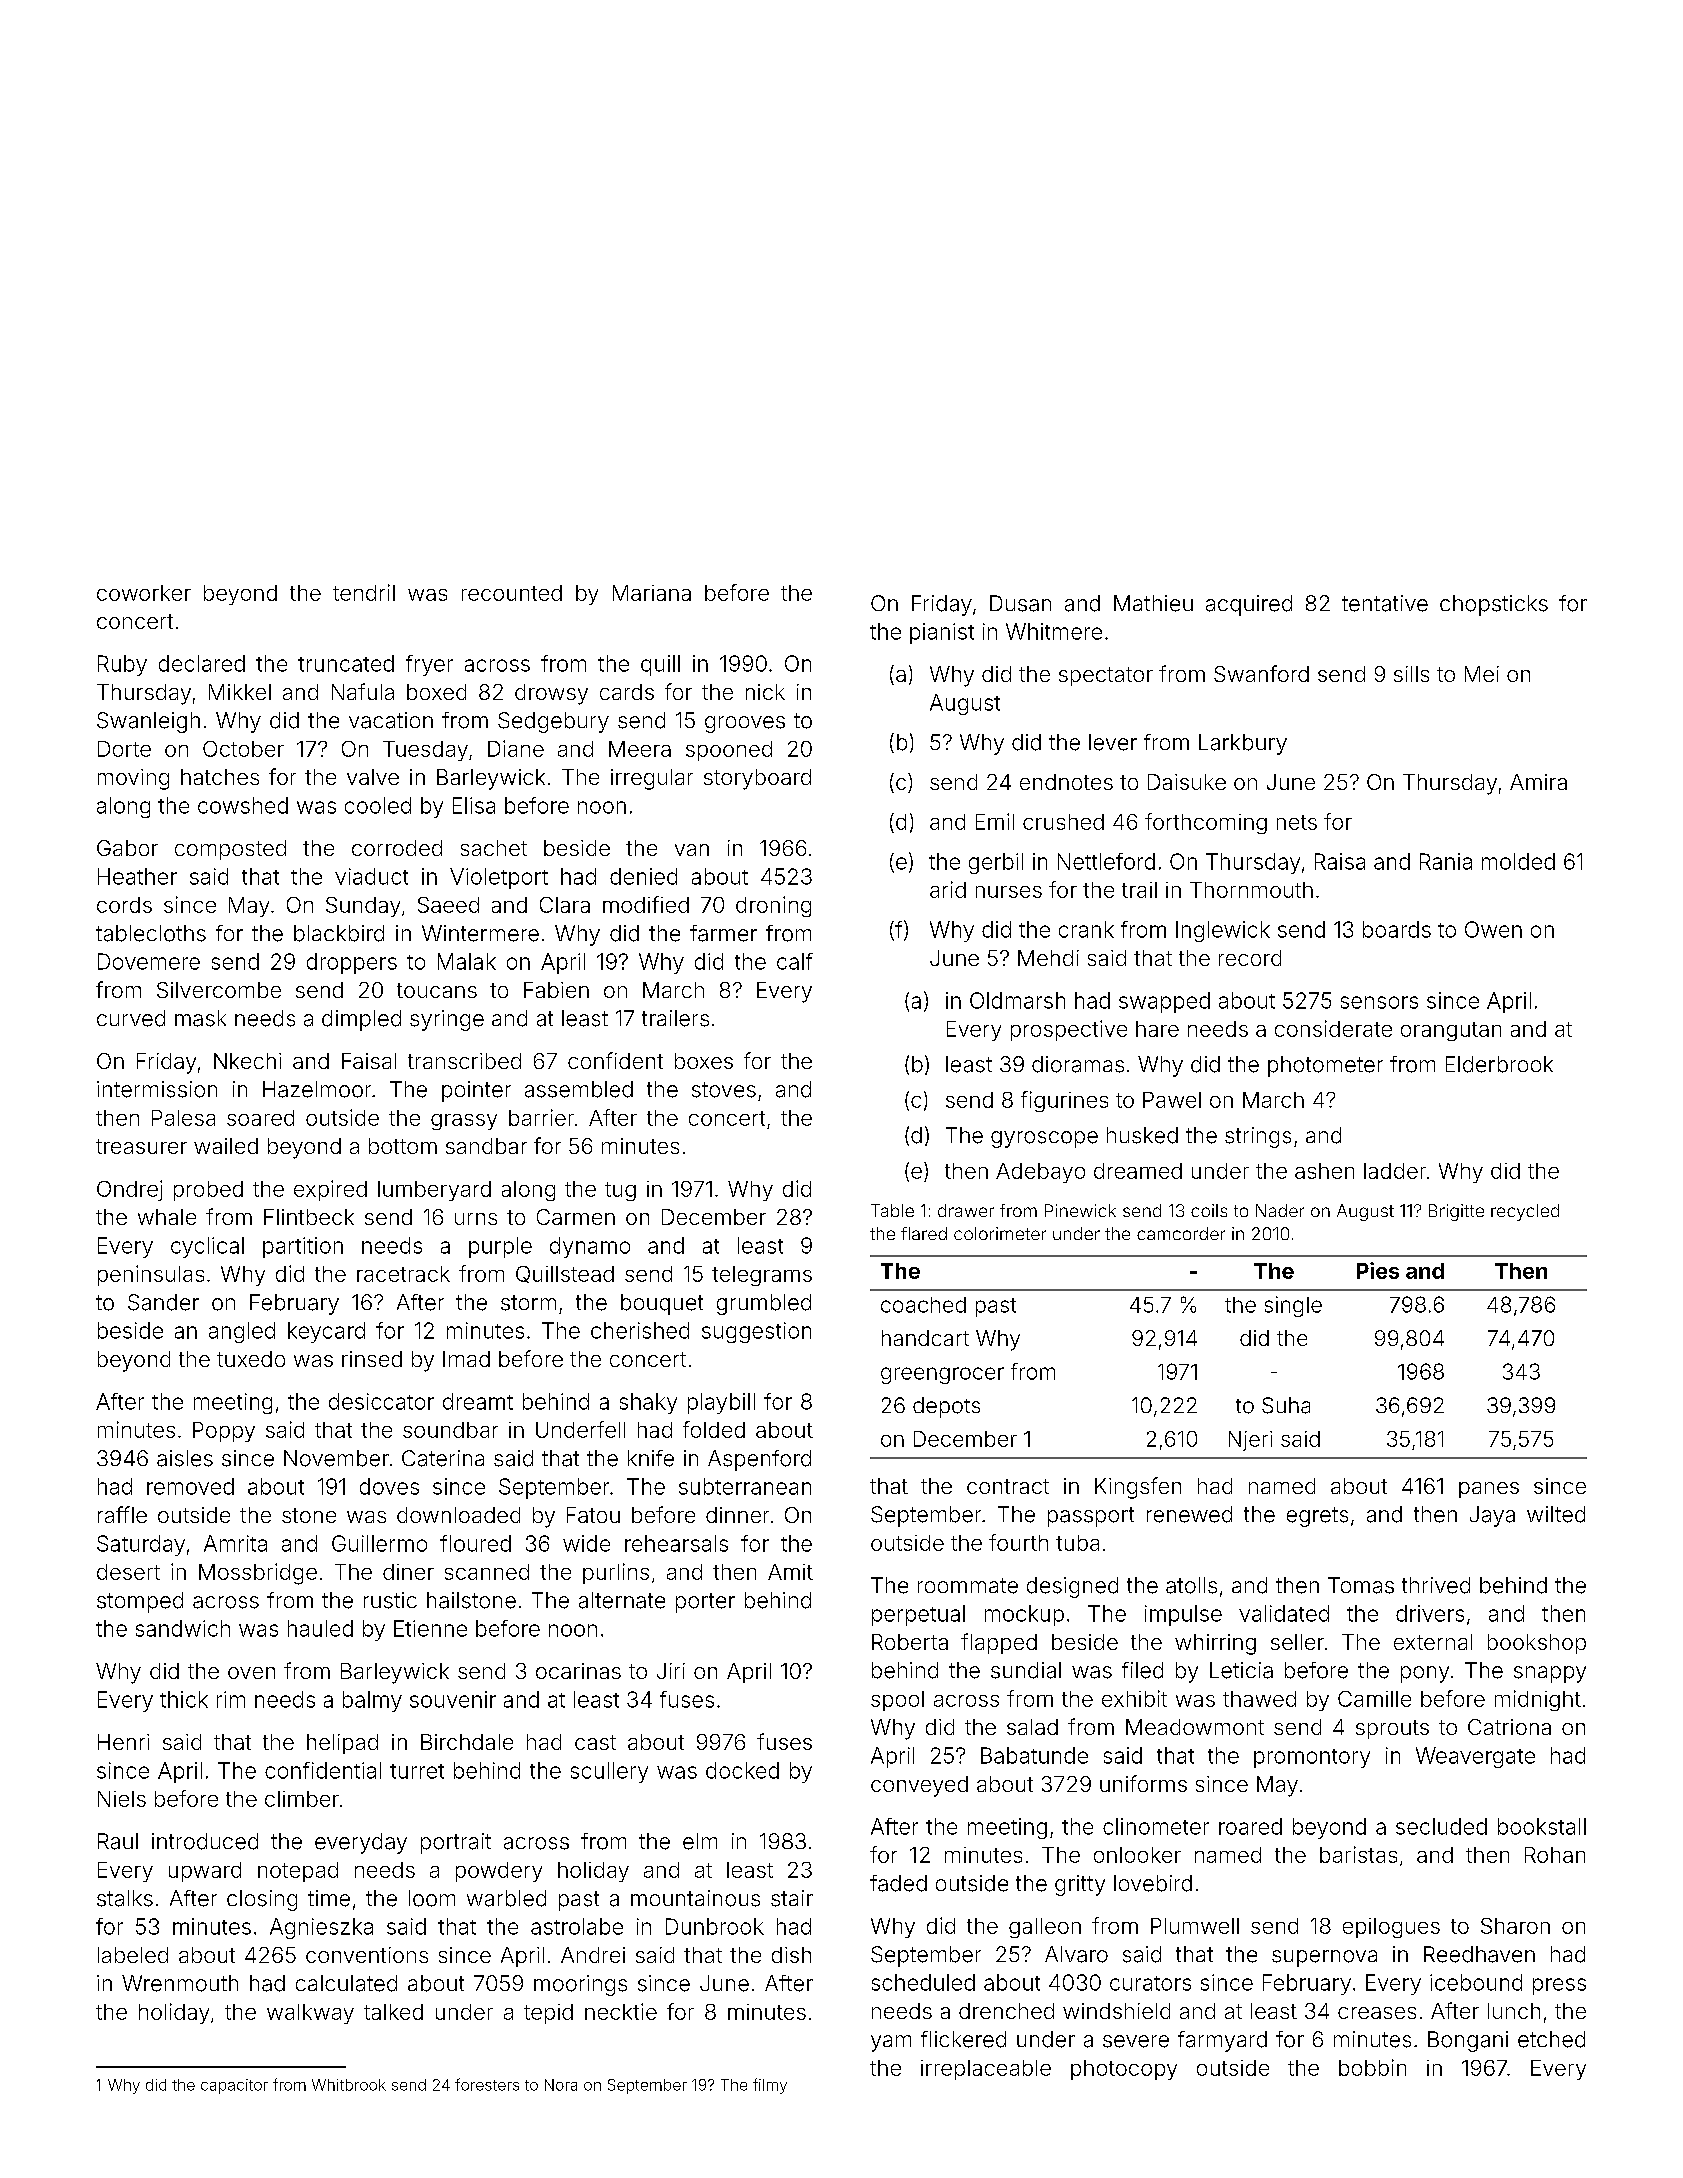 This screenshot has height=2178, width=1683. Describe the element at coordinates (180, 1983) in the screenshot. I see `Wrenmouth` at that location.
